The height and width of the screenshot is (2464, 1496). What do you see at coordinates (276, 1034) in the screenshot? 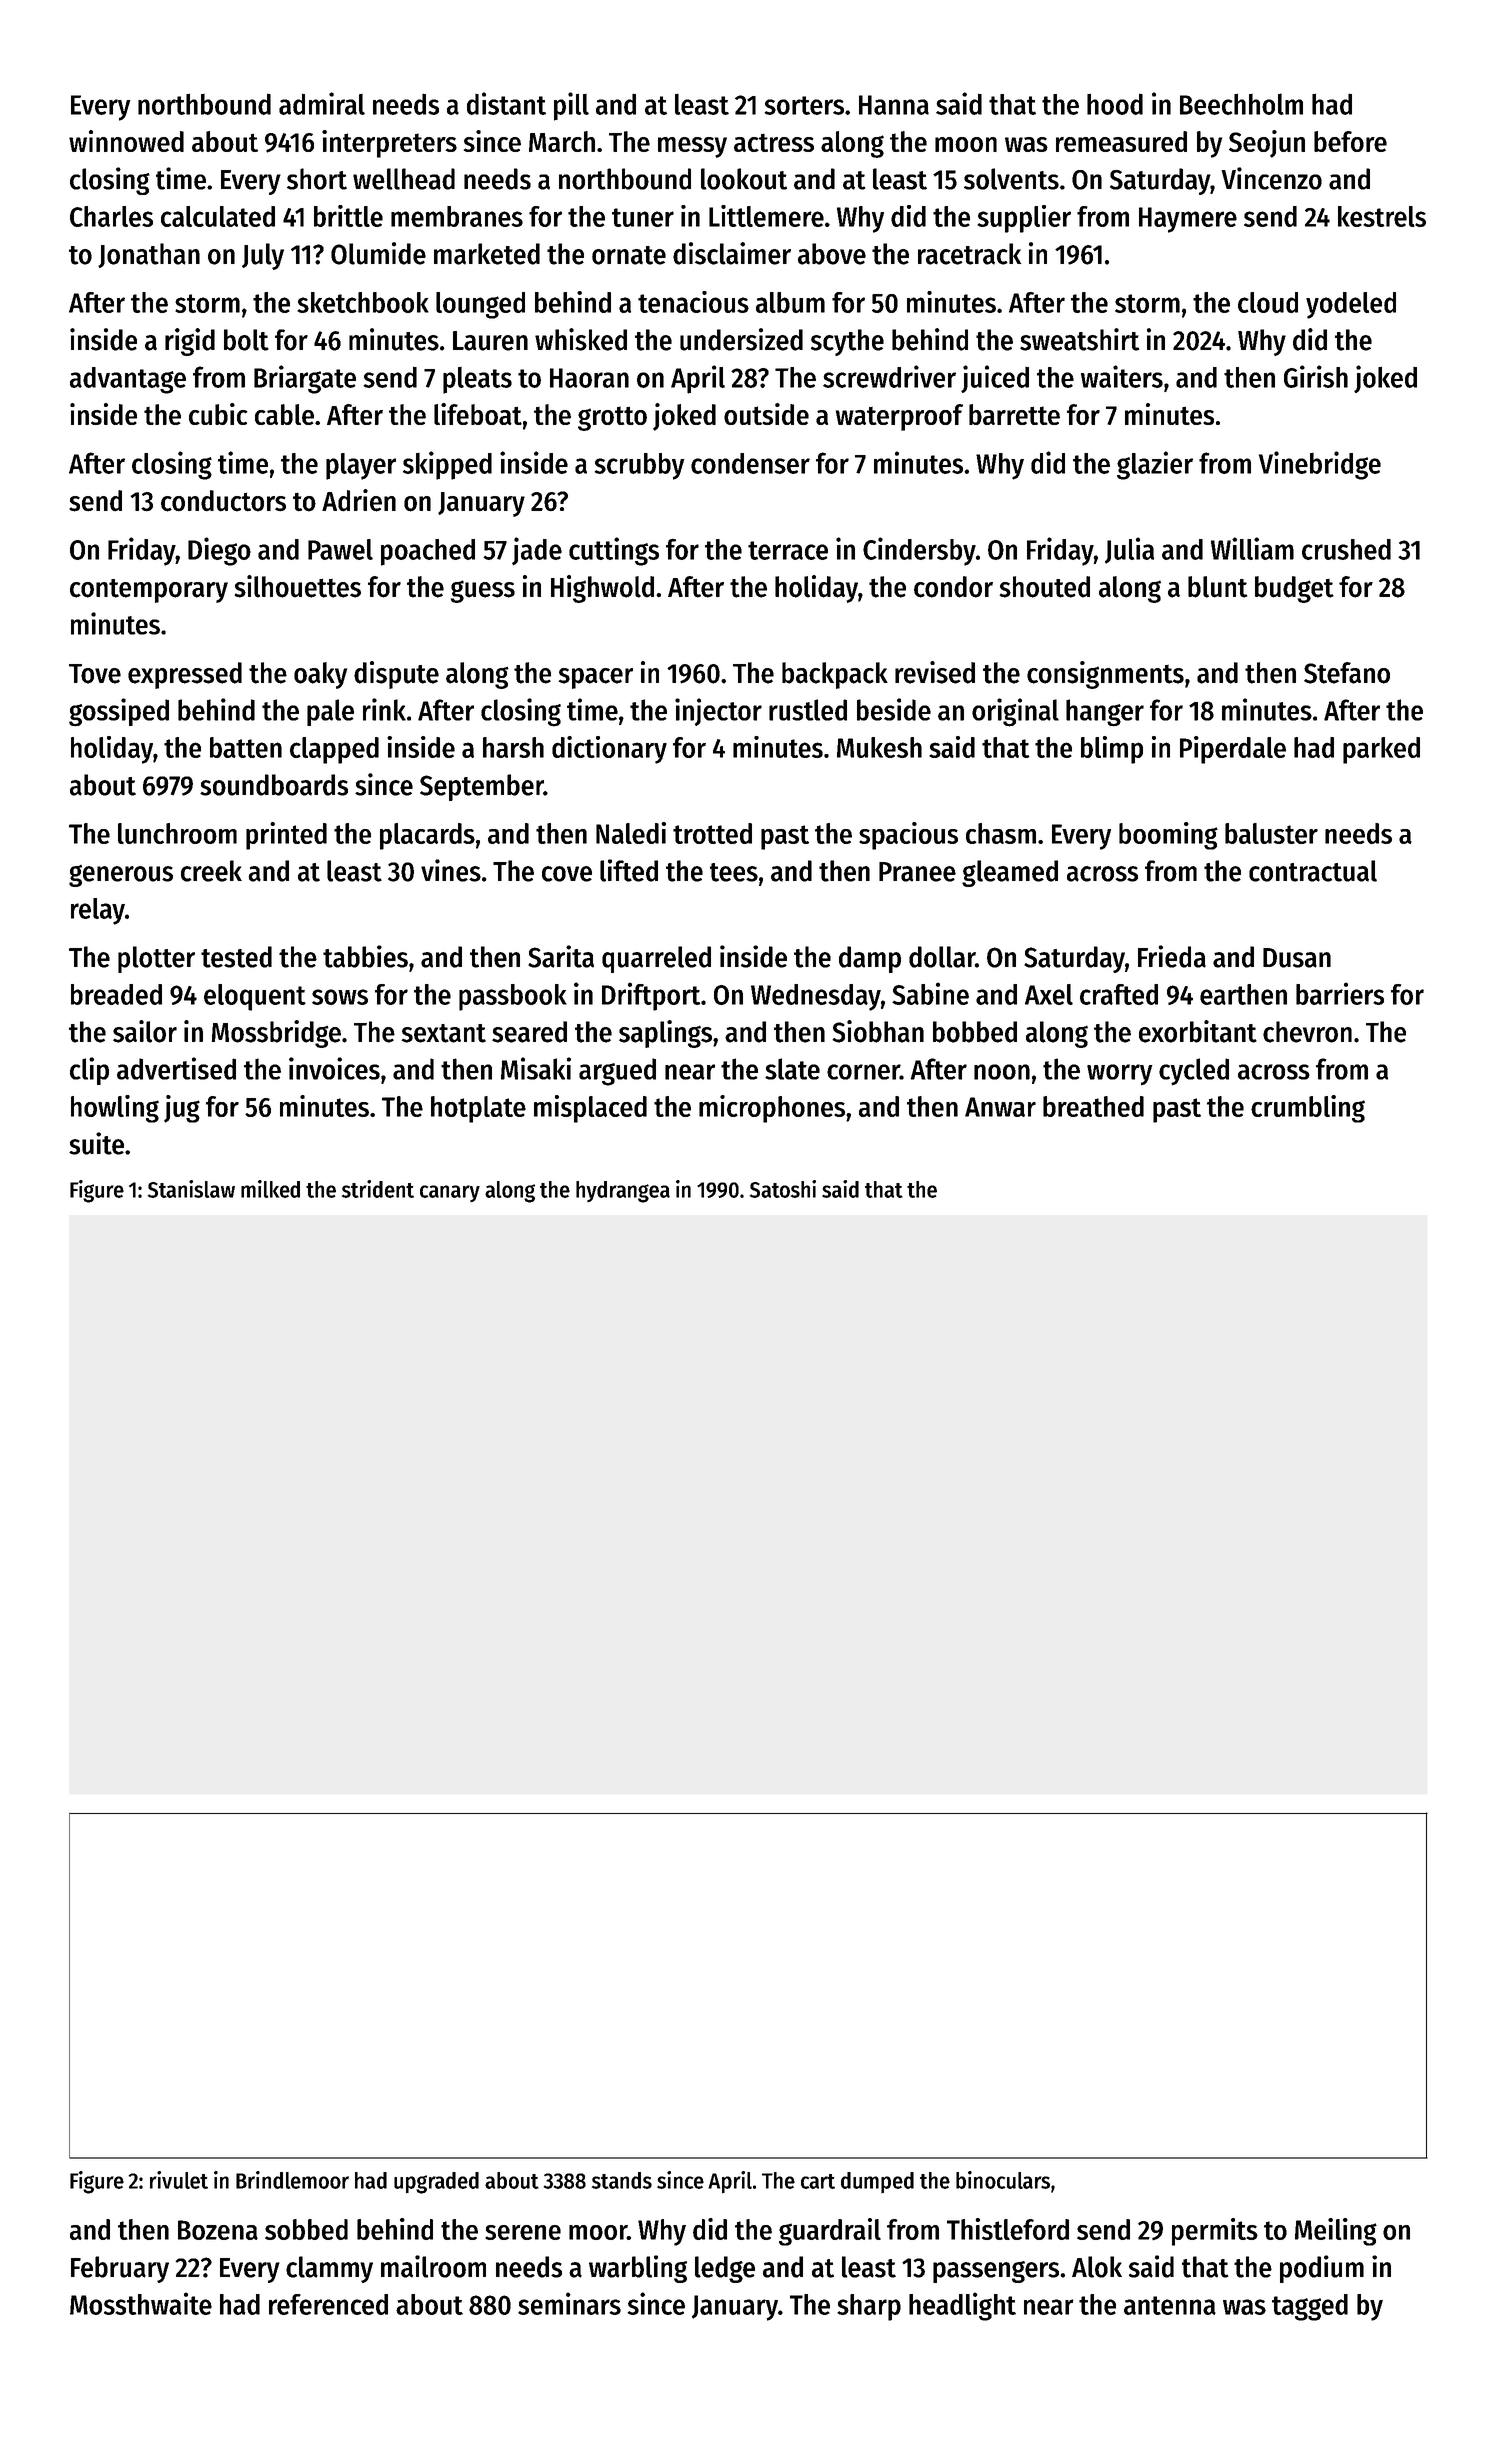
I see `Mossbridge` at bounding box center [276, 1034].
